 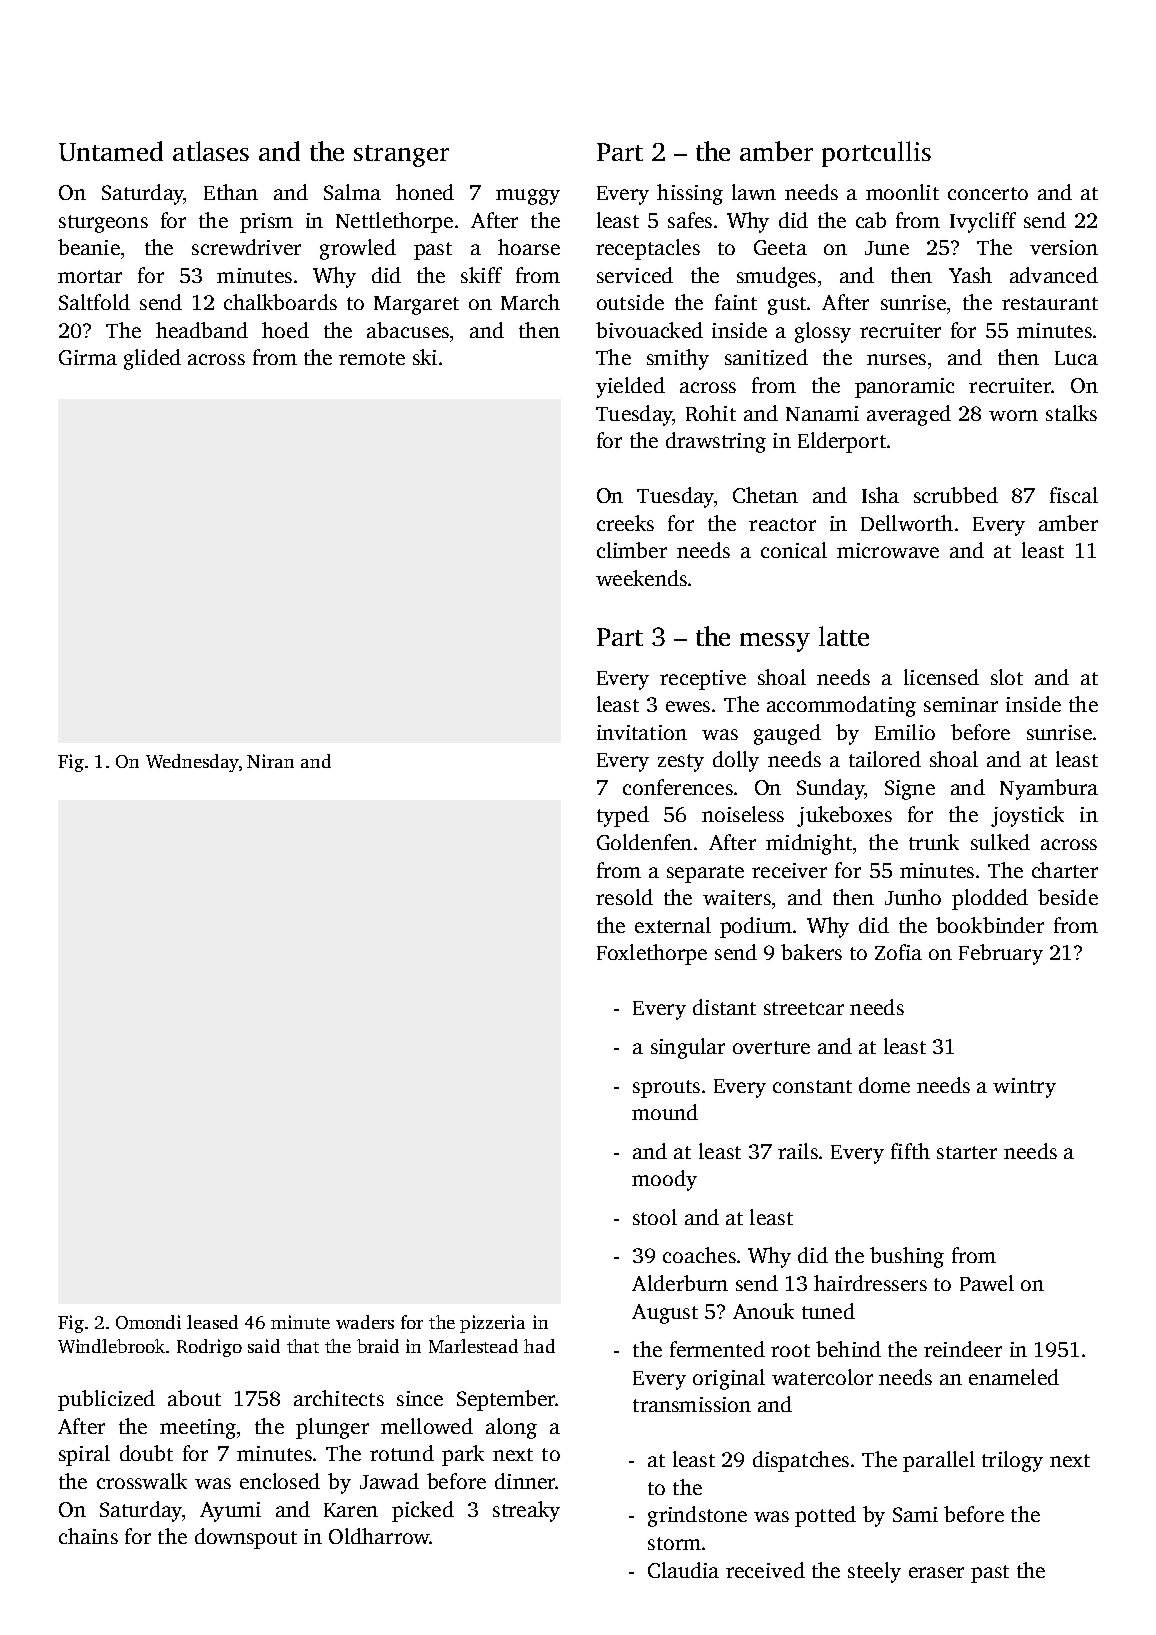 What do you see at coordinates (664, 1180) in the image?
I see `moody` at bounding box center [664, 1180].
